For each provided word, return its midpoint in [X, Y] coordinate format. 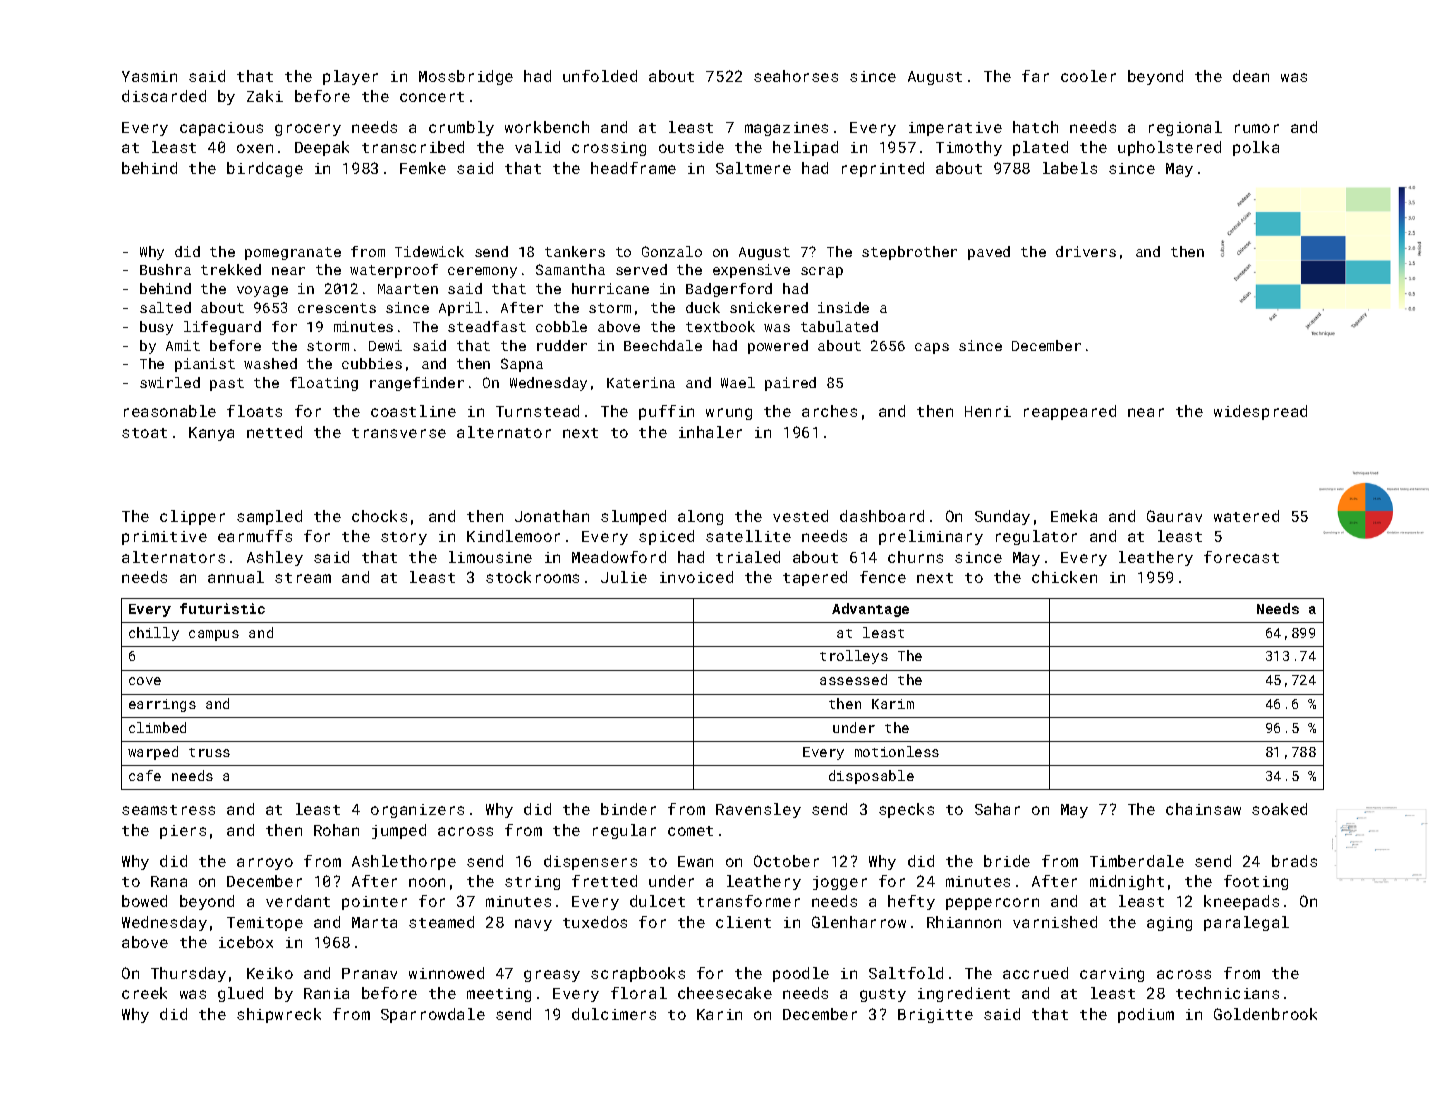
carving [1112, 975]
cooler [1088, 76]
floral [639, 993]
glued [240, 994]
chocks [379, 516]
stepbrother [909, 253]
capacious [221, 129]
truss [209, 752]
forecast [1241, 557]
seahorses [796, 76]
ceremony [482, 272]
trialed [748, 557]
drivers [1086, 251]
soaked [1279, 809]
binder [628, 809]
